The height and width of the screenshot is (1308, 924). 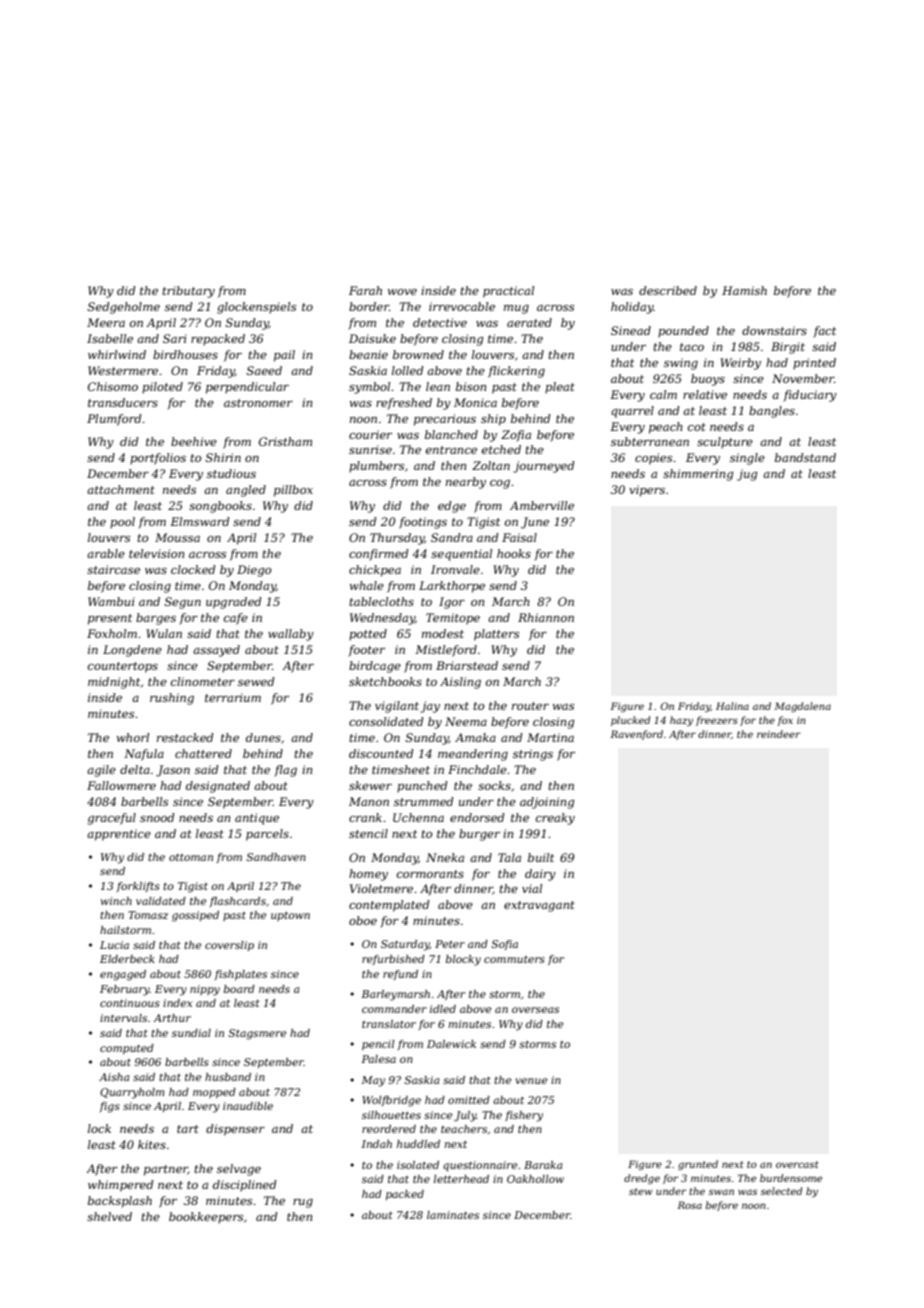 I want to click on endorsed, so click(x=477, y=817).
